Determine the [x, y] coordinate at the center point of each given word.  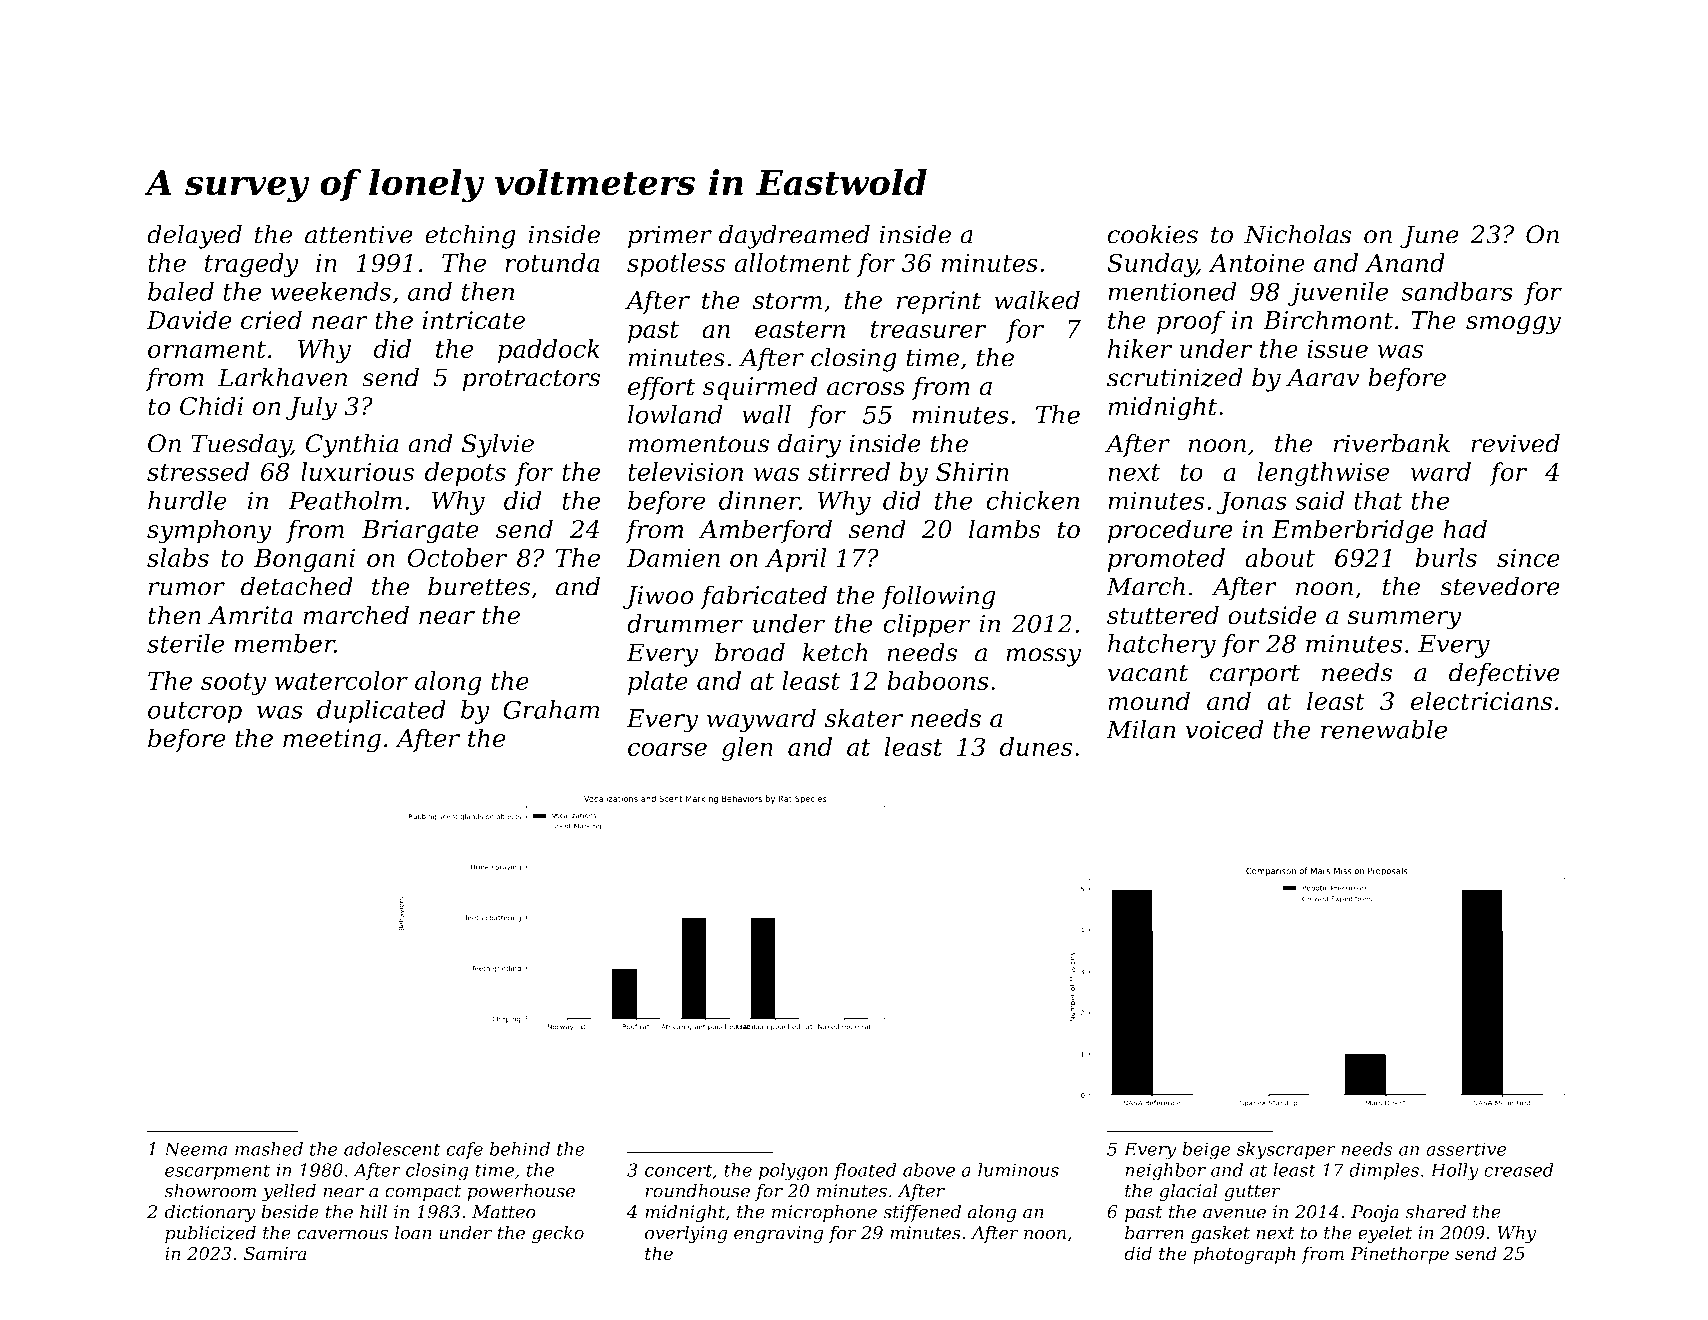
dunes [1036, 746]
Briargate [420, 532]
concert [679, 1170]
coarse [667, 749]
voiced [1224, 729]
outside [1272, 615]
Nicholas [1297, 234]
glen [747, 749]
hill [373, 1211]
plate [658, 683]
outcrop [195, 713]
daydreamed [794, 236]
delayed [194, 236]
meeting [332, 741]
